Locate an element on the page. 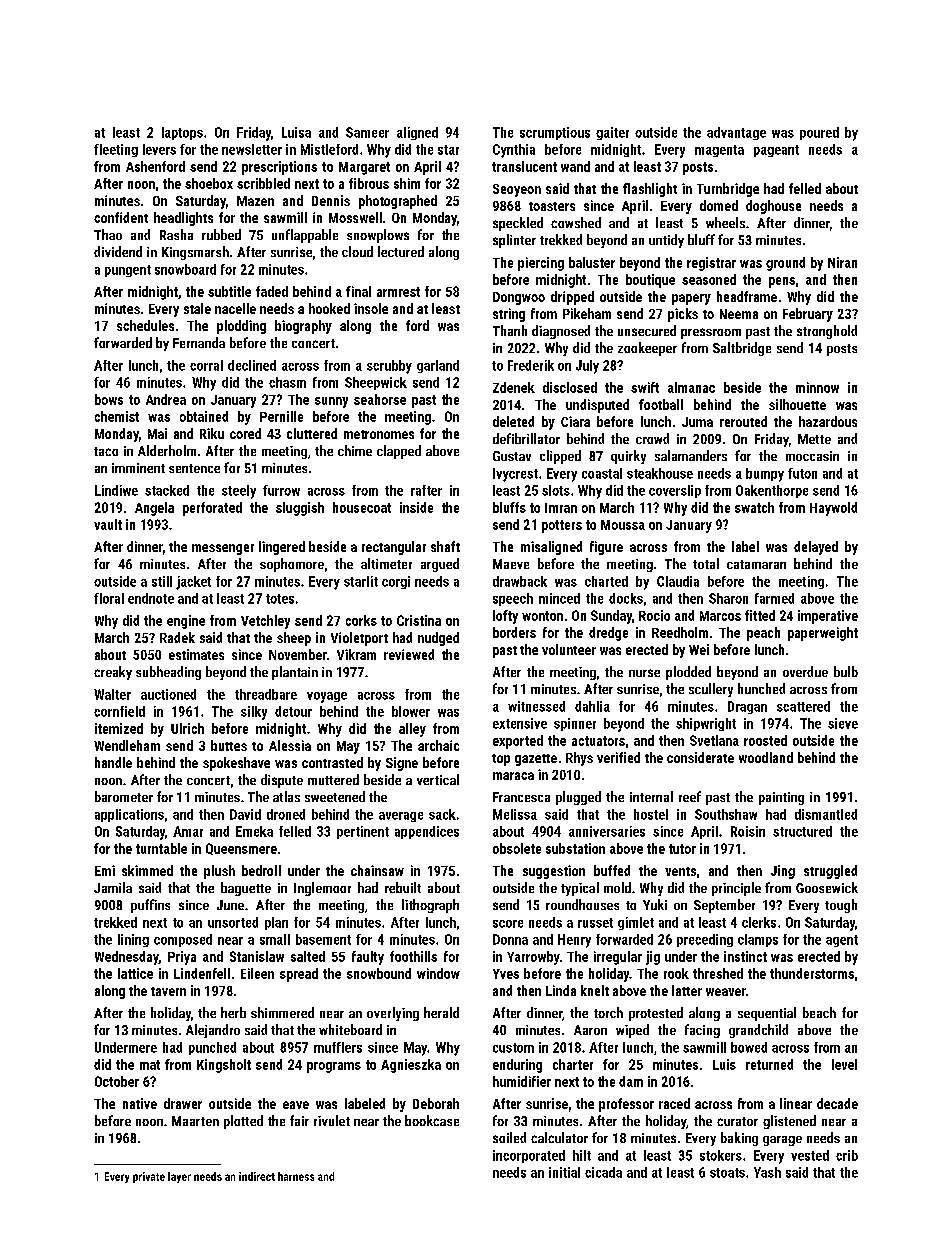  schedules is located at coordinates (145, 325).
